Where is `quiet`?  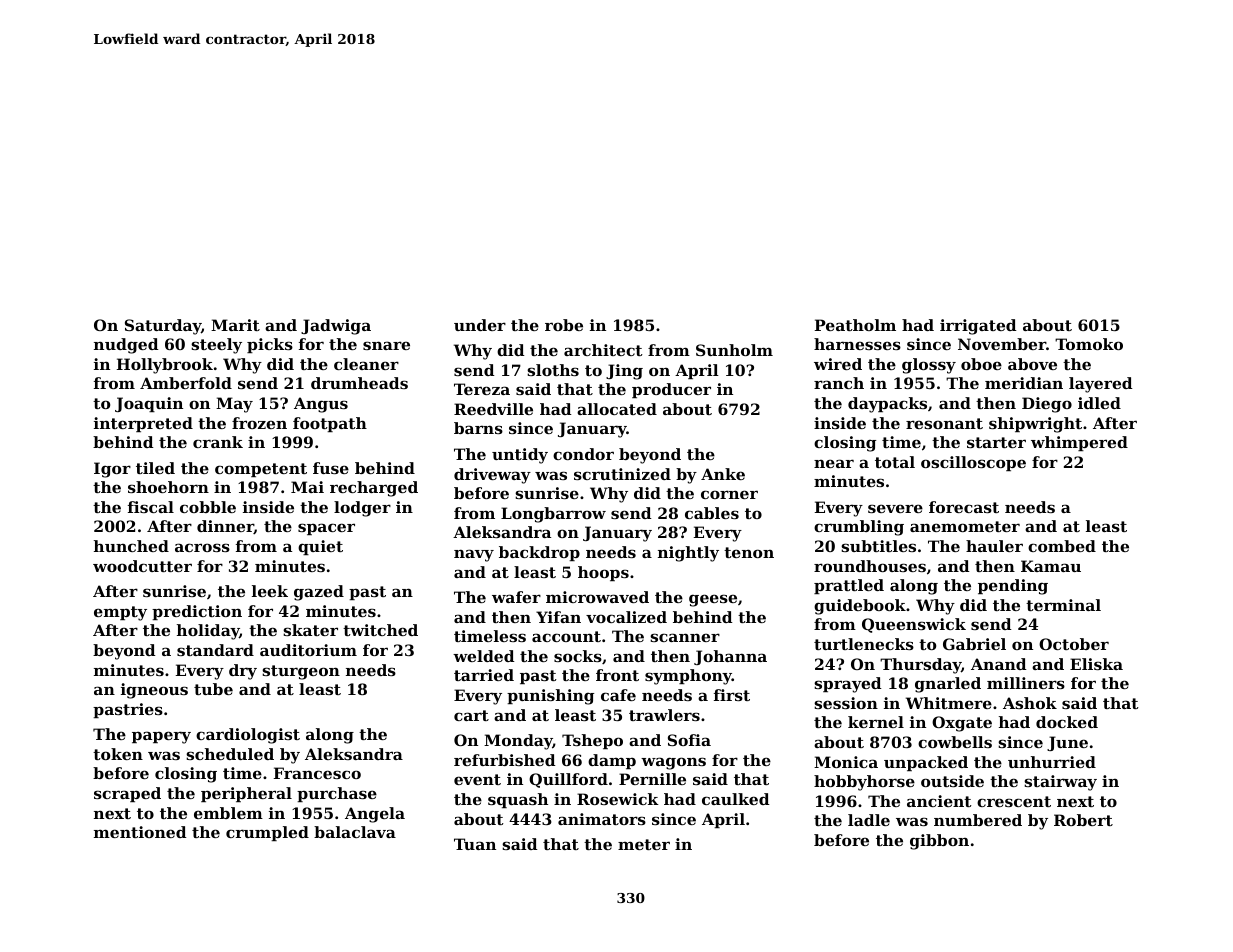
quiet is located at coordinates (320, 547).
